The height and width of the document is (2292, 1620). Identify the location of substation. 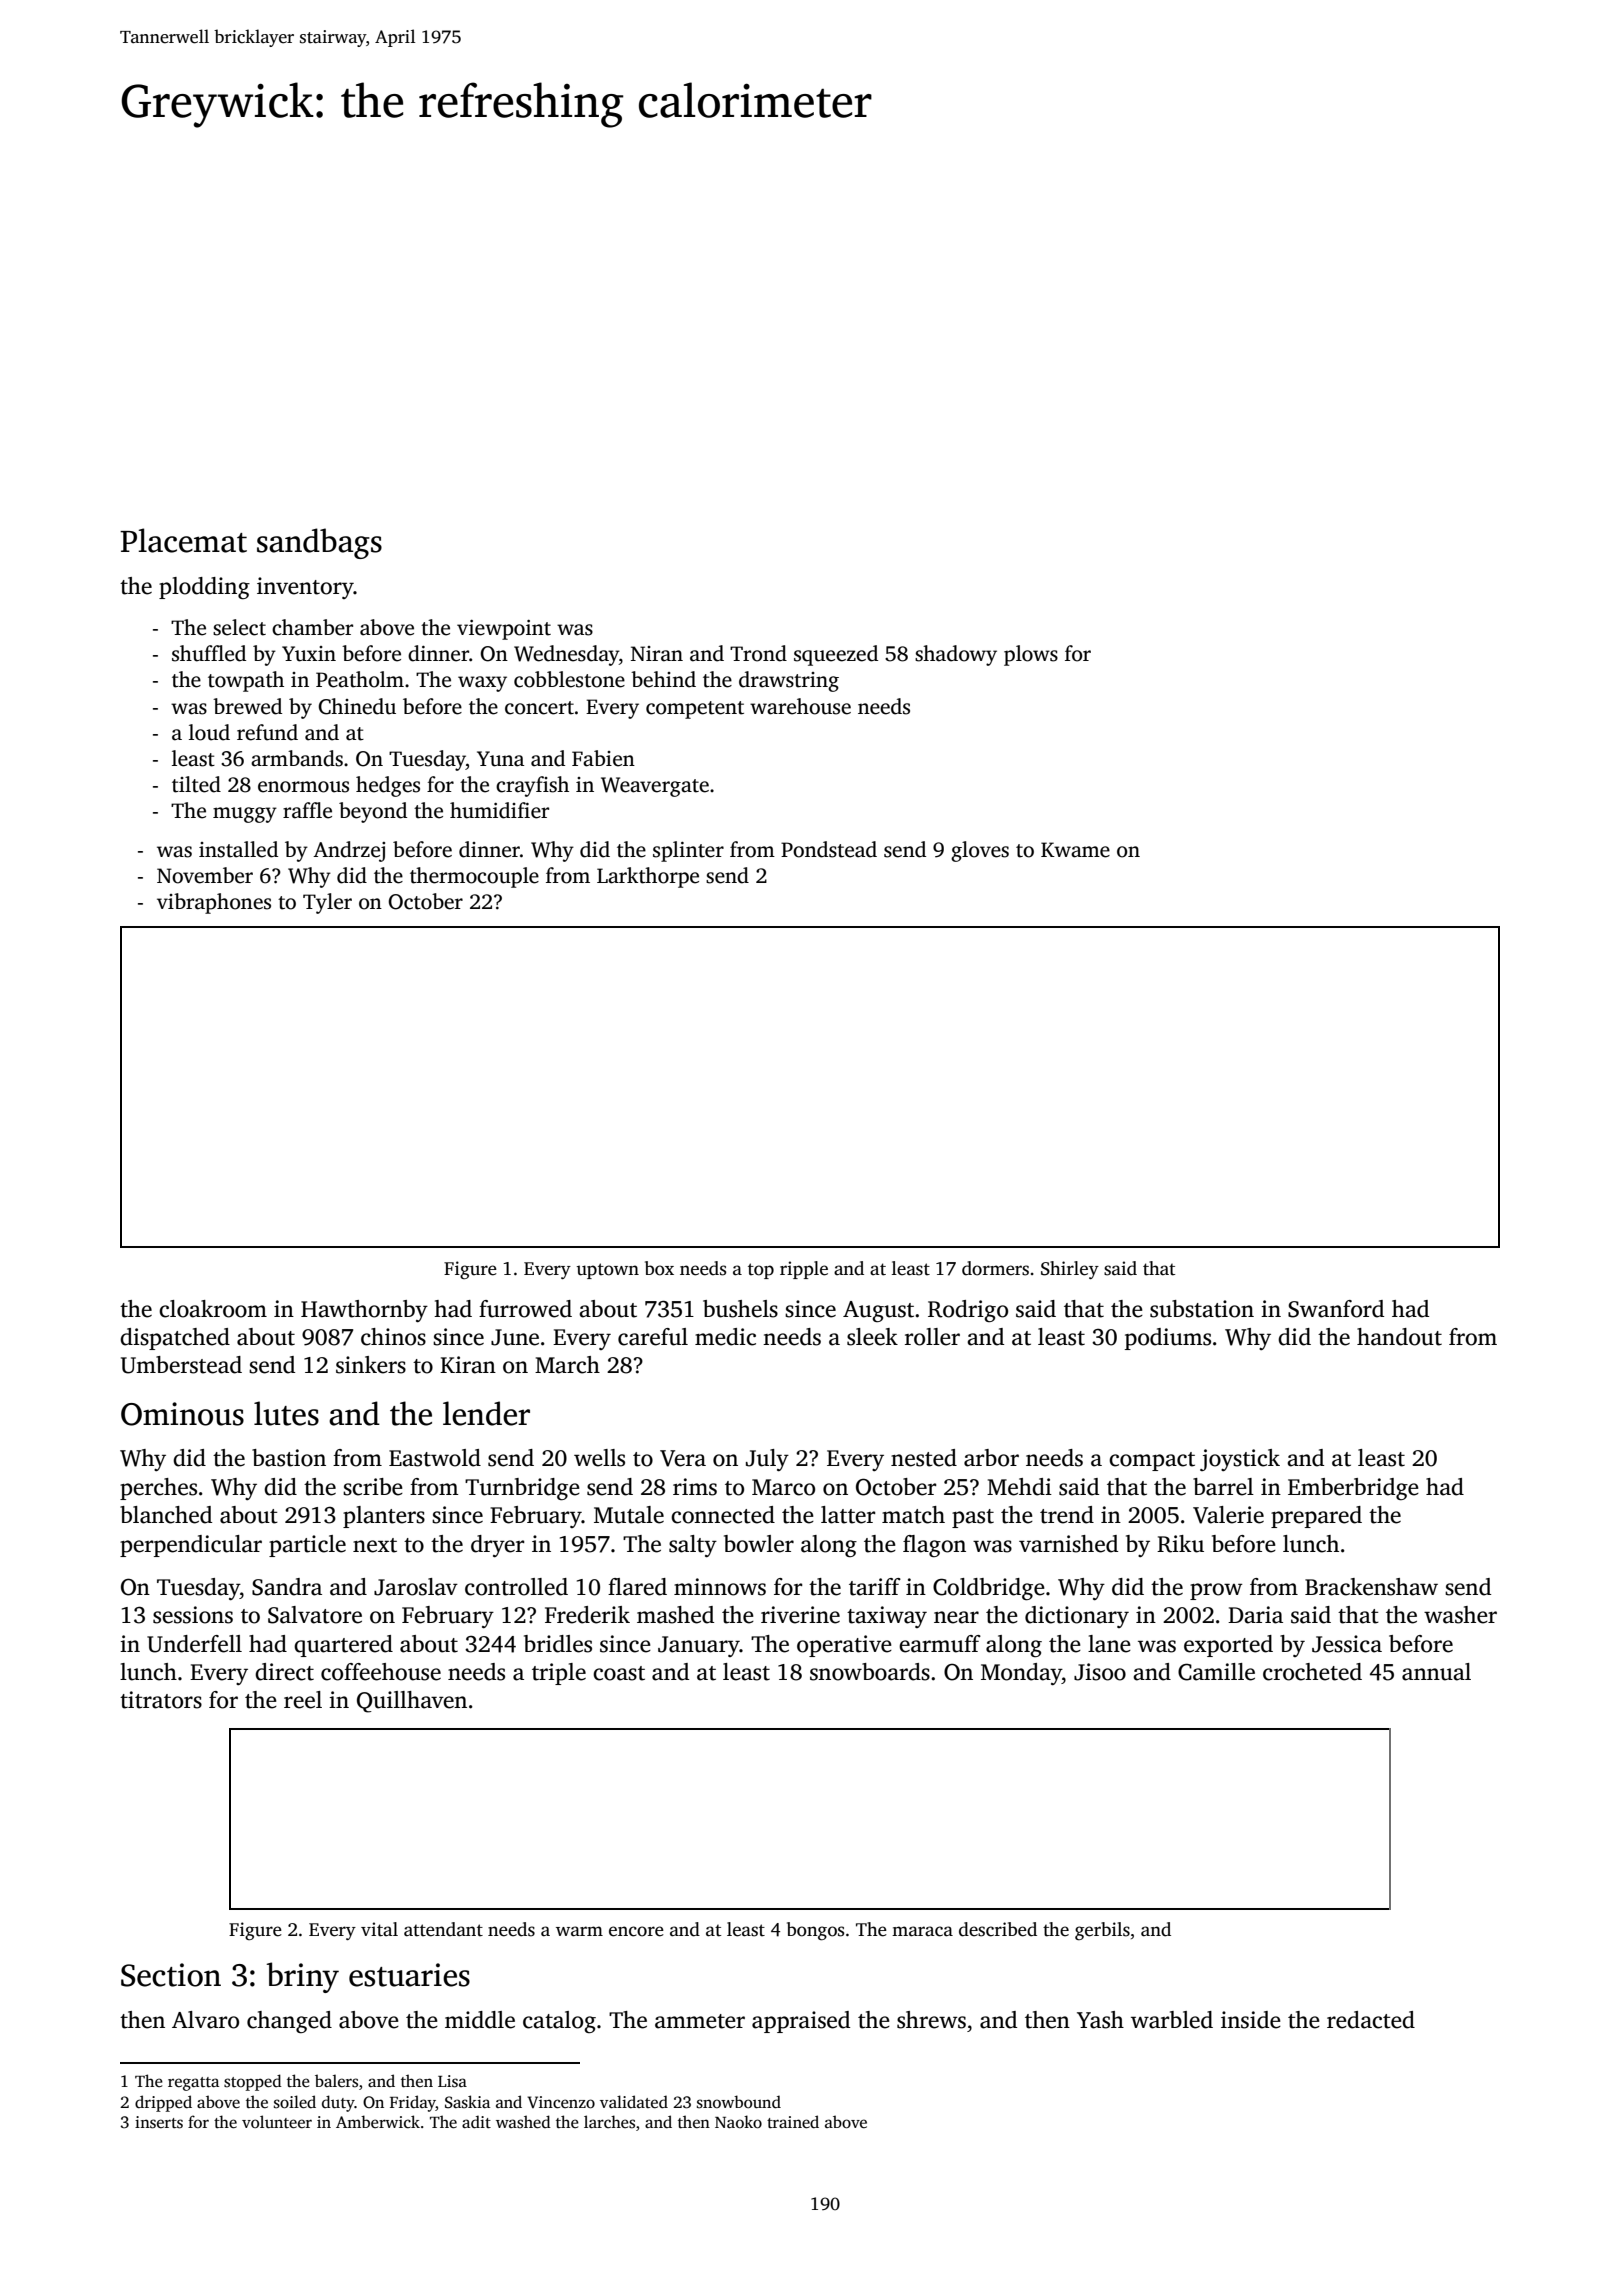
(1202, 1309).
